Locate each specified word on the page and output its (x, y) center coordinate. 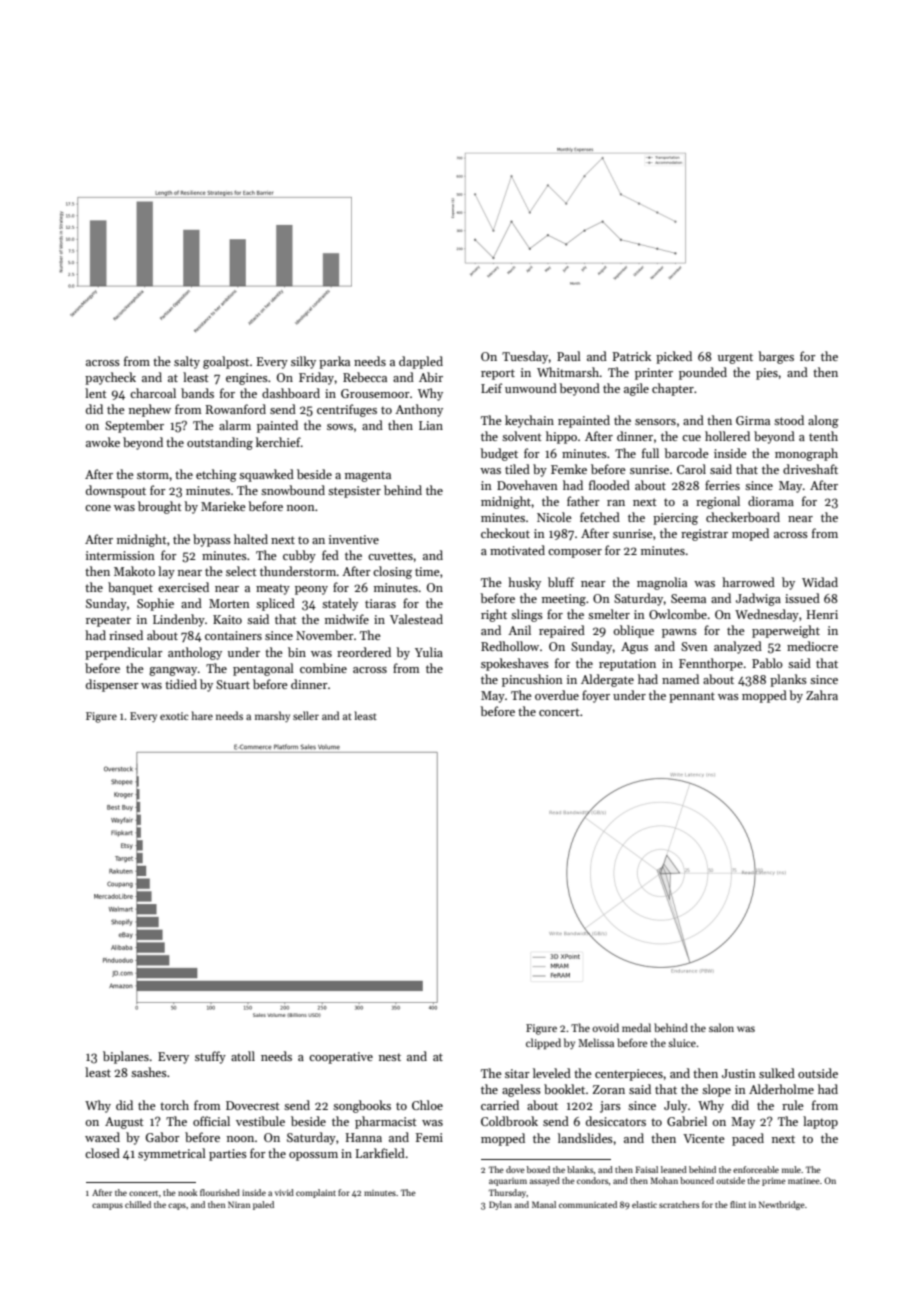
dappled (421, 362)
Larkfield (380, 1153)
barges (776, 357)
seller (306, 715)
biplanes (126, 1057)
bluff (561, 582)
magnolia (662, 583)
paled (263, 1205)
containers (233, 635)
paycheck (110, 378)
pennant (692, 697)
